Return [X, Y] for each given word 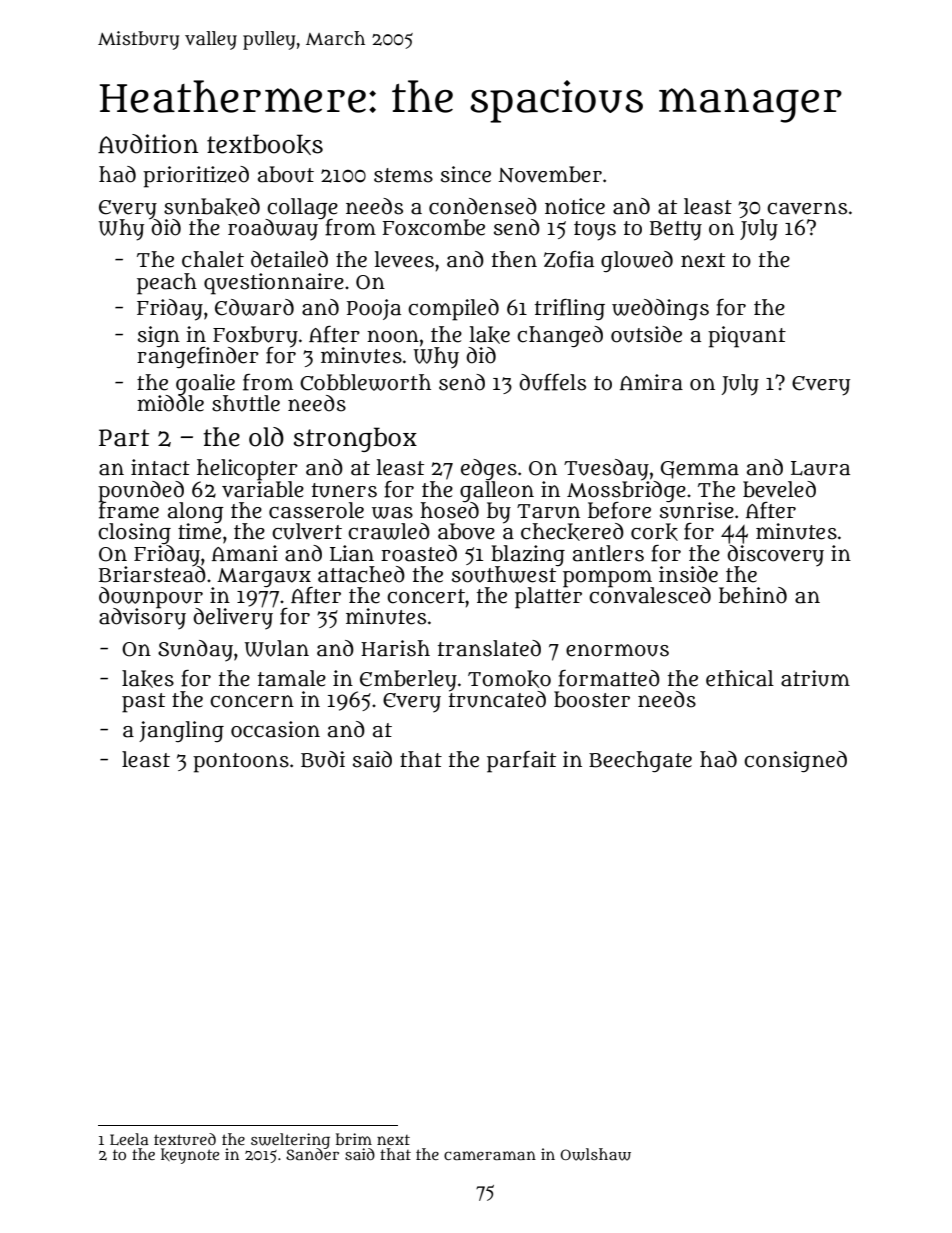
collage [302, 208]
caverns [807, 208]
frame [129, 510]
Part [124, 438]
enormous [617, 650]
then [514, 259]
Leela [129, 1139]
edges [489, 469]
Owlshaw [595, 1154]
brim [354, 1139]
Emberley [408, 681]
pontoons [241, 763]
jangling [181, 731]
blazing [528, 555]
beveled [779, 489]
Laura [820, 468]
